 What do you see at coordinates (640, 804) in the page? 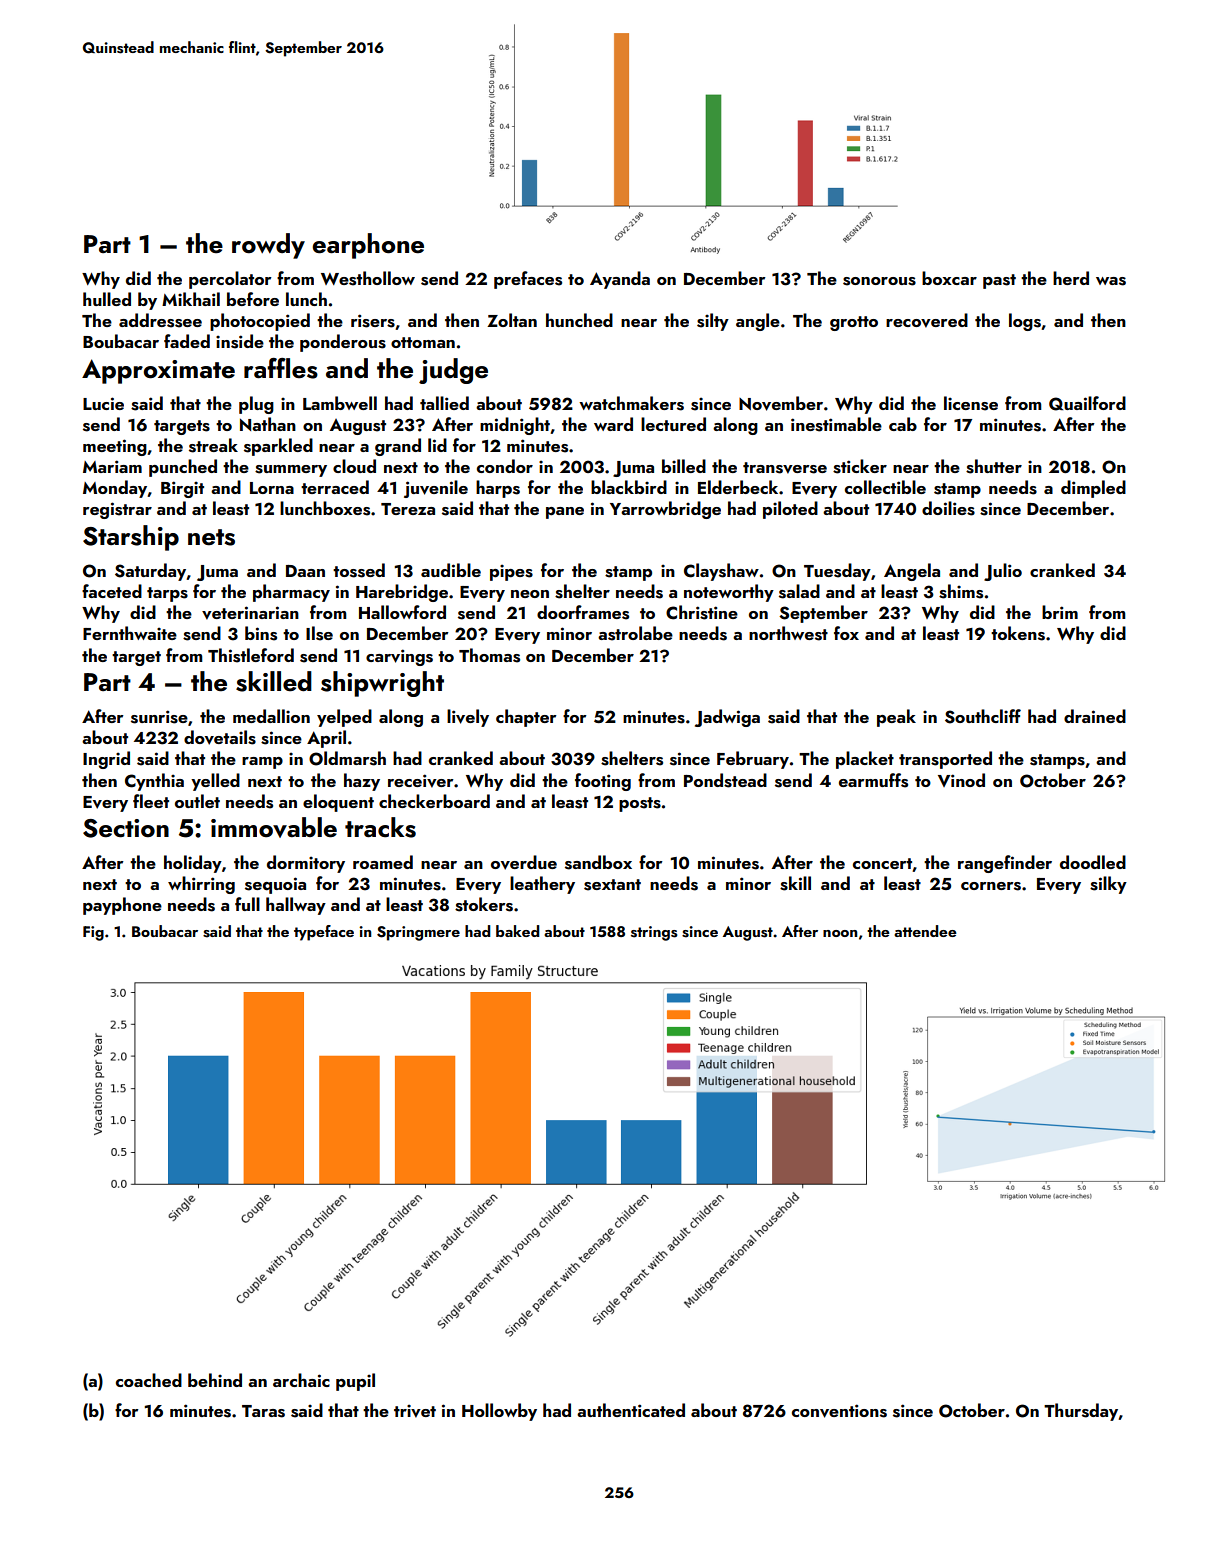
I see `posts` at bounding box center [640, 804].
